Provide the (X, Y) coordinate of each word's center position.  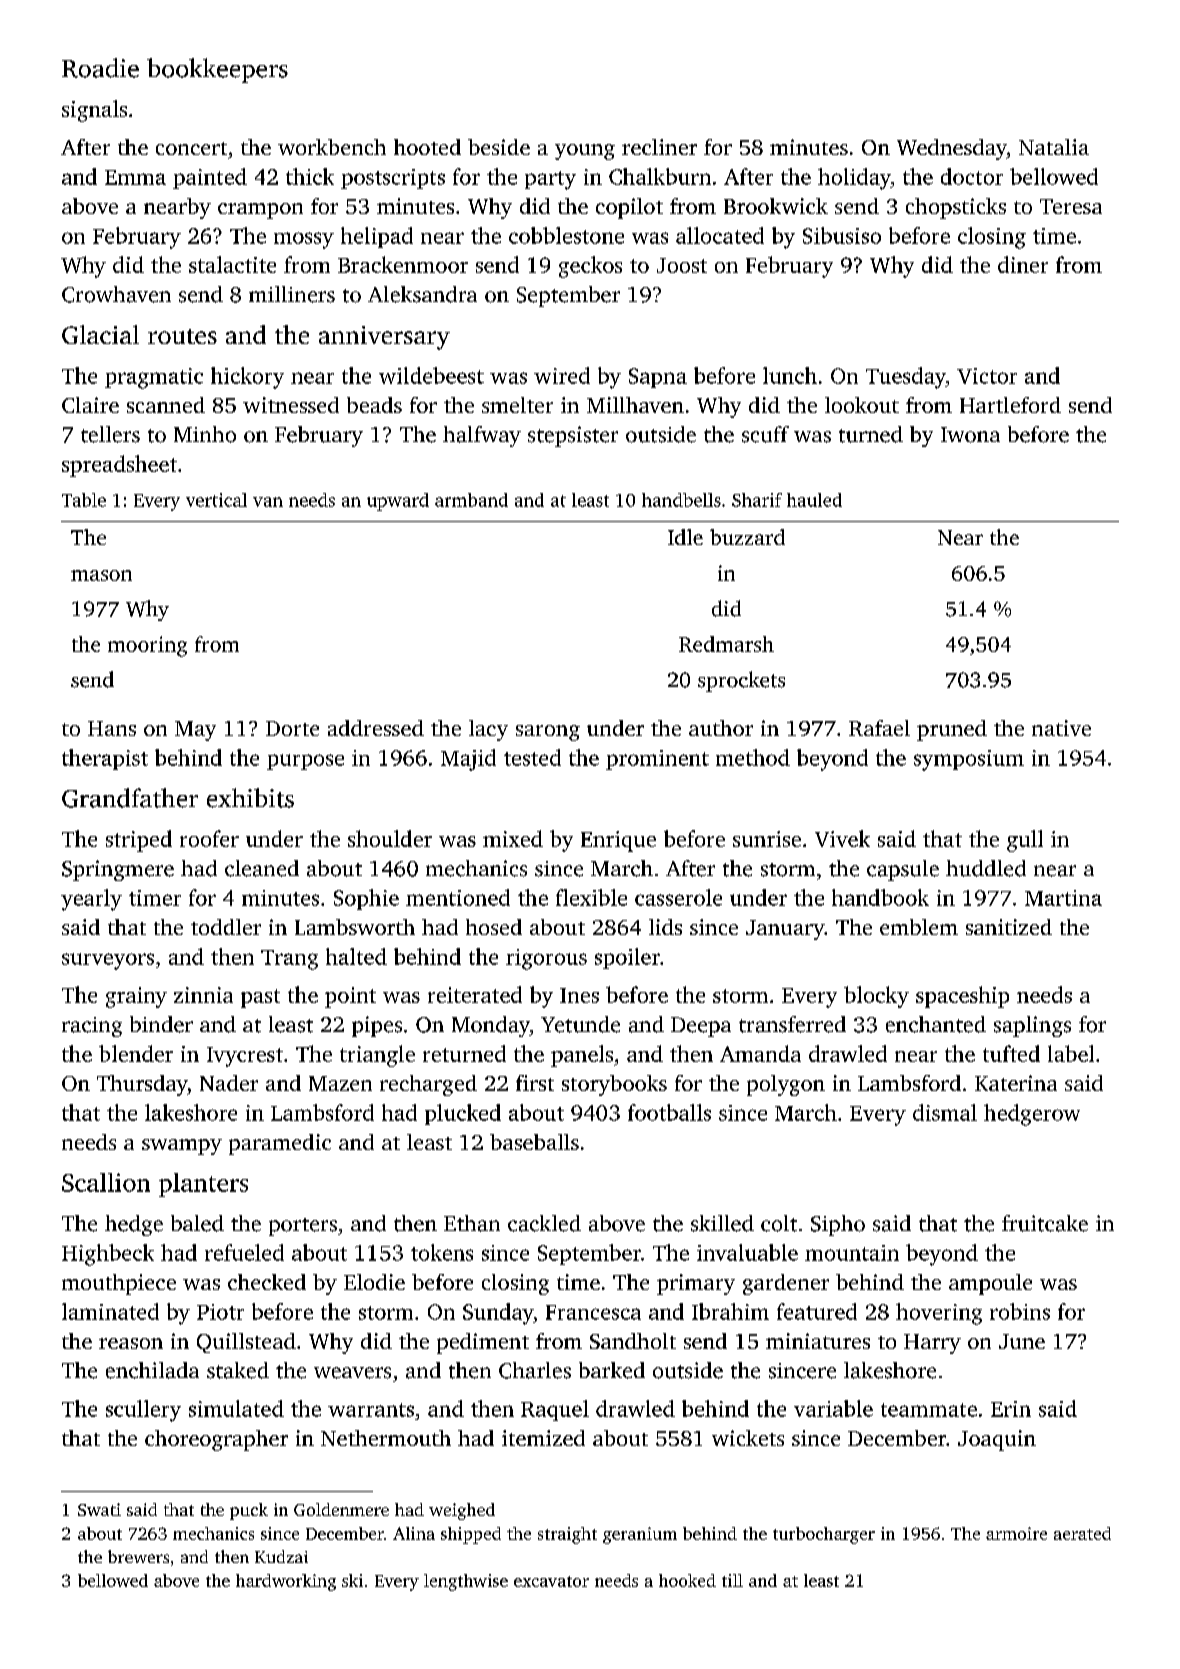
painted (210, 178)
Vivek (842, 838)
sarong (548, 733)
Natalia (1054, 147)
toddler (226, 927)
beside (499, 147)
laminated (110, 1311)
